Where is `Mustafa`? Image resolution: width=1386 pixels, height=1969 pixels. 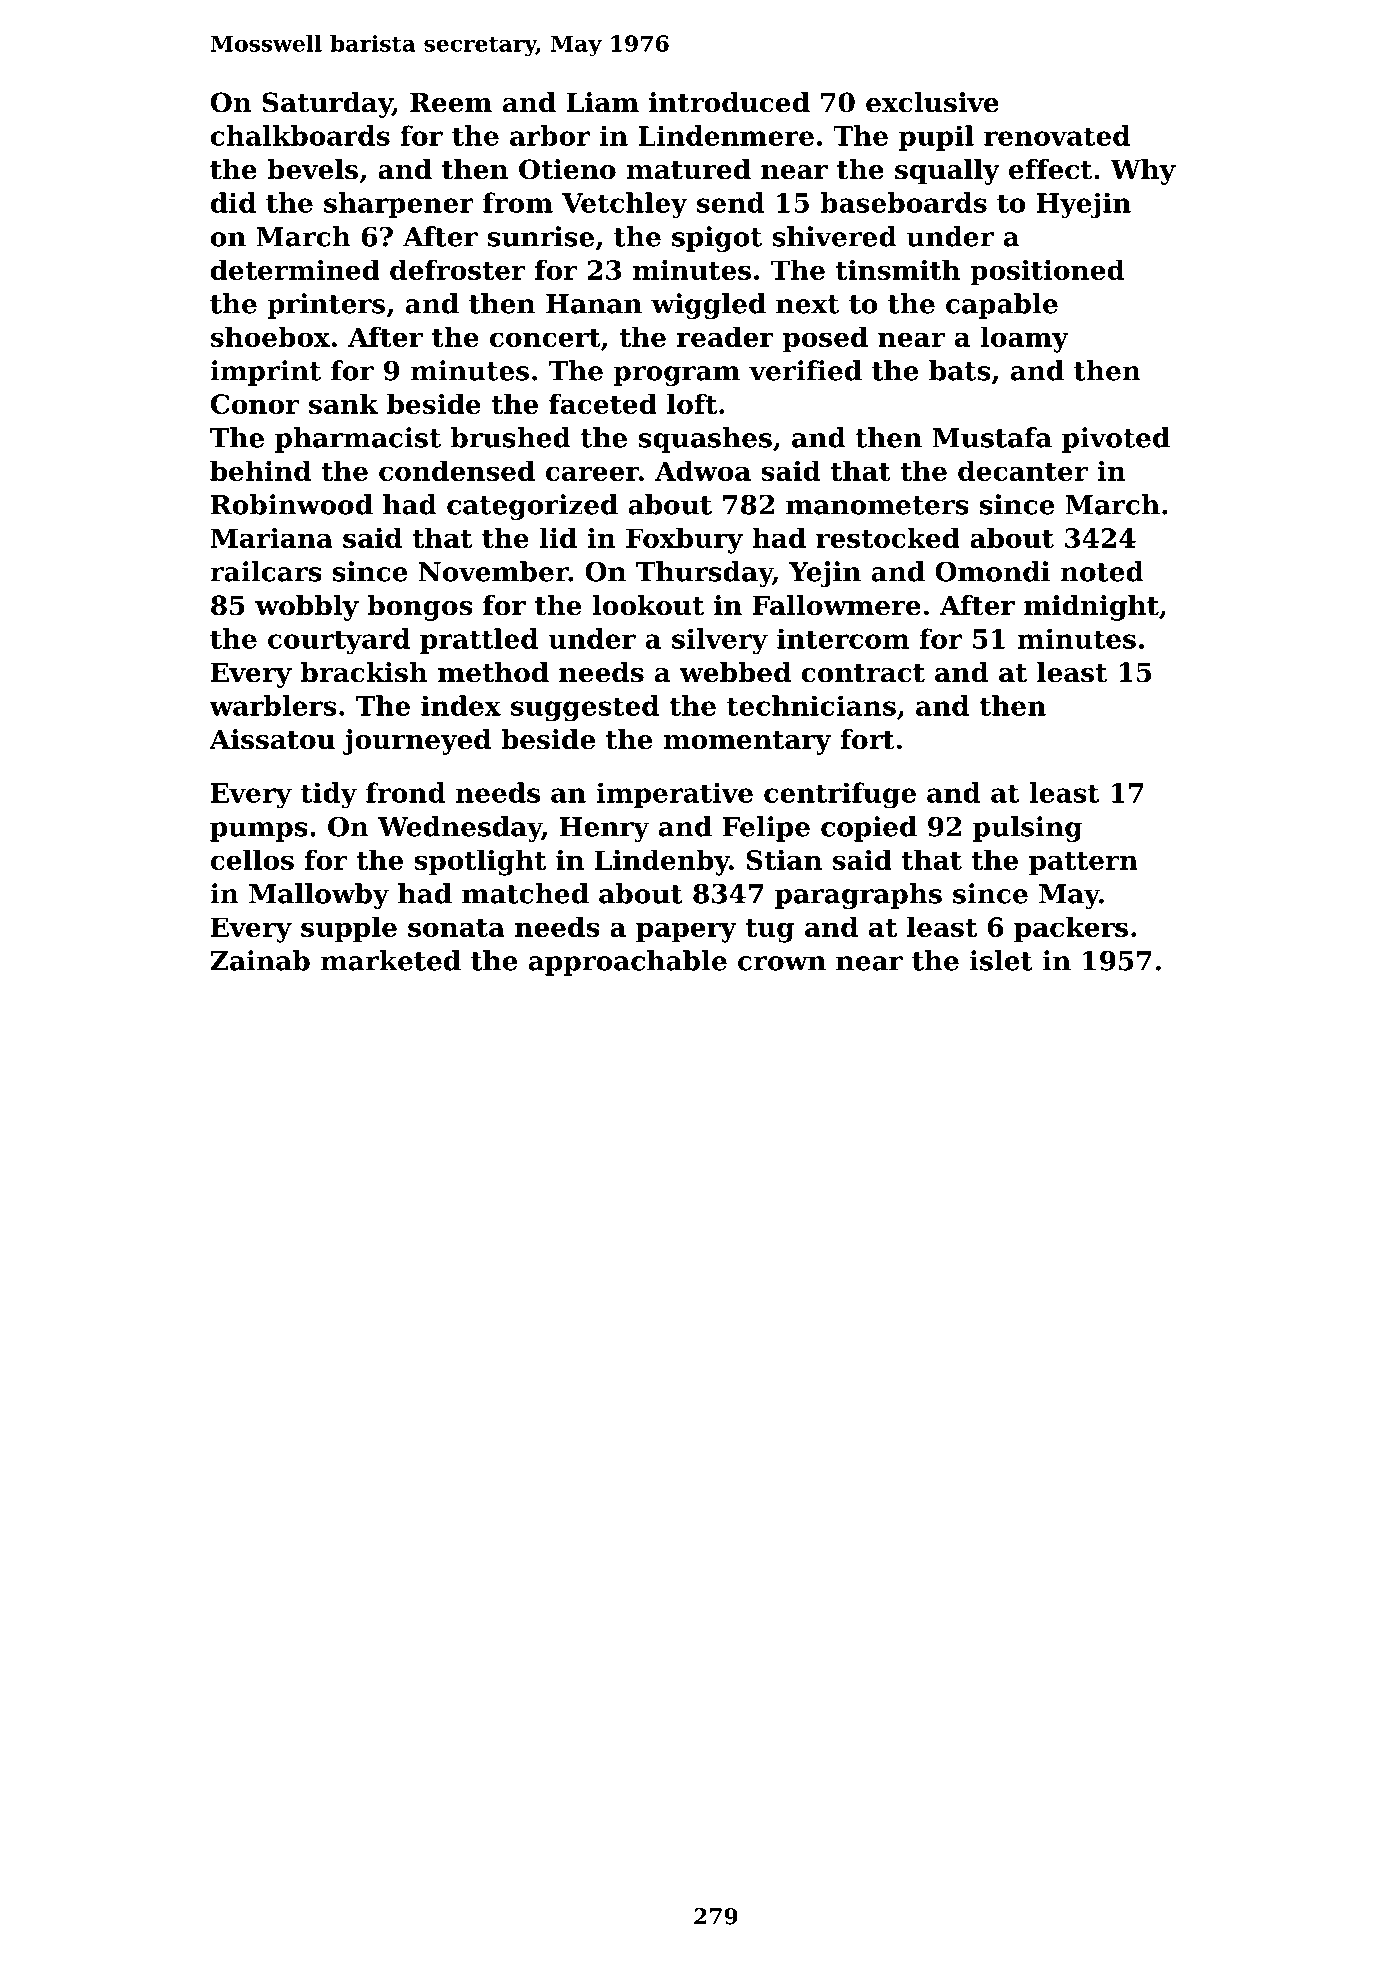 Mustafa is located at coordinates (992, 437).
